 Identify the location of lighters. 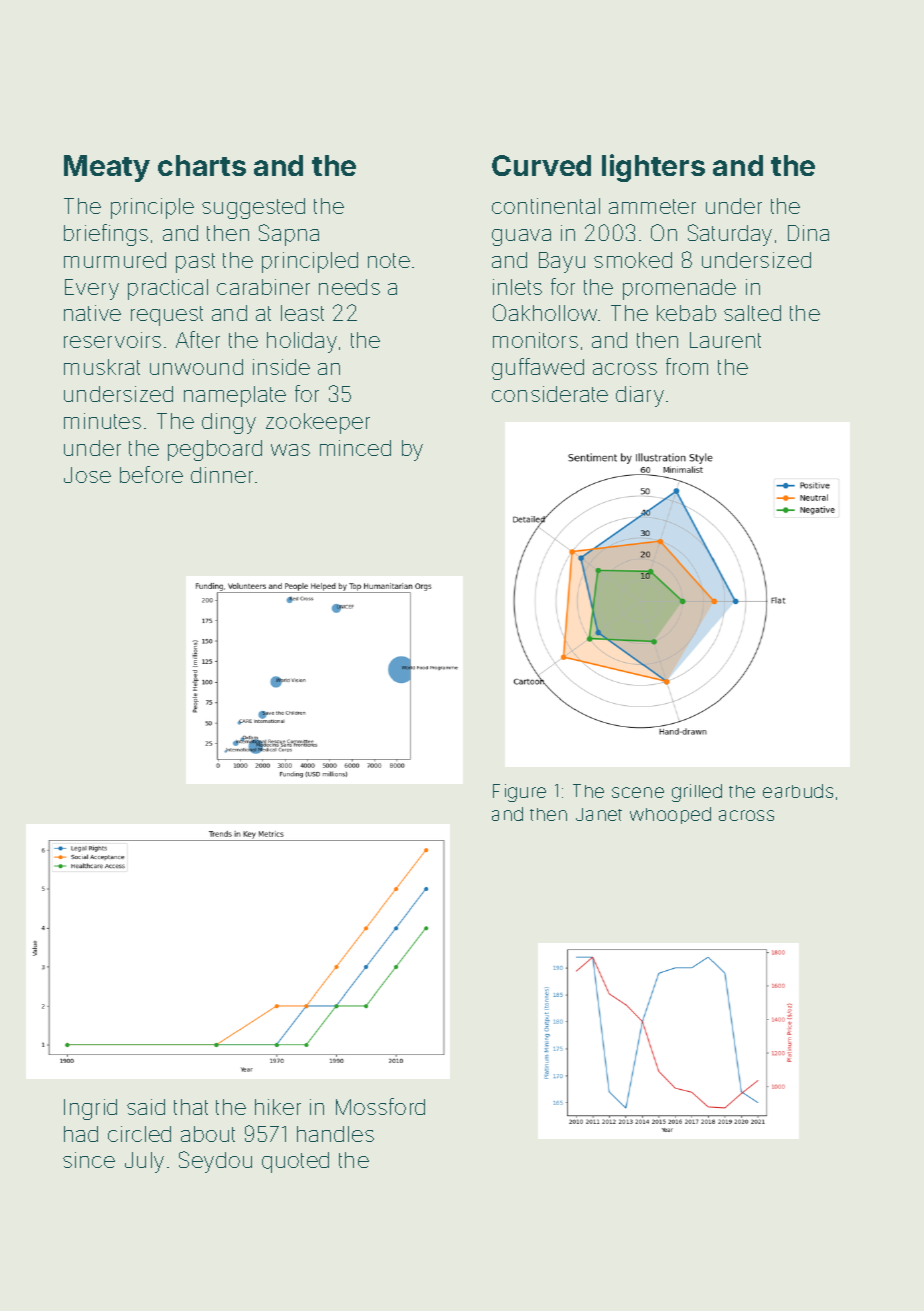
(653, 168).
